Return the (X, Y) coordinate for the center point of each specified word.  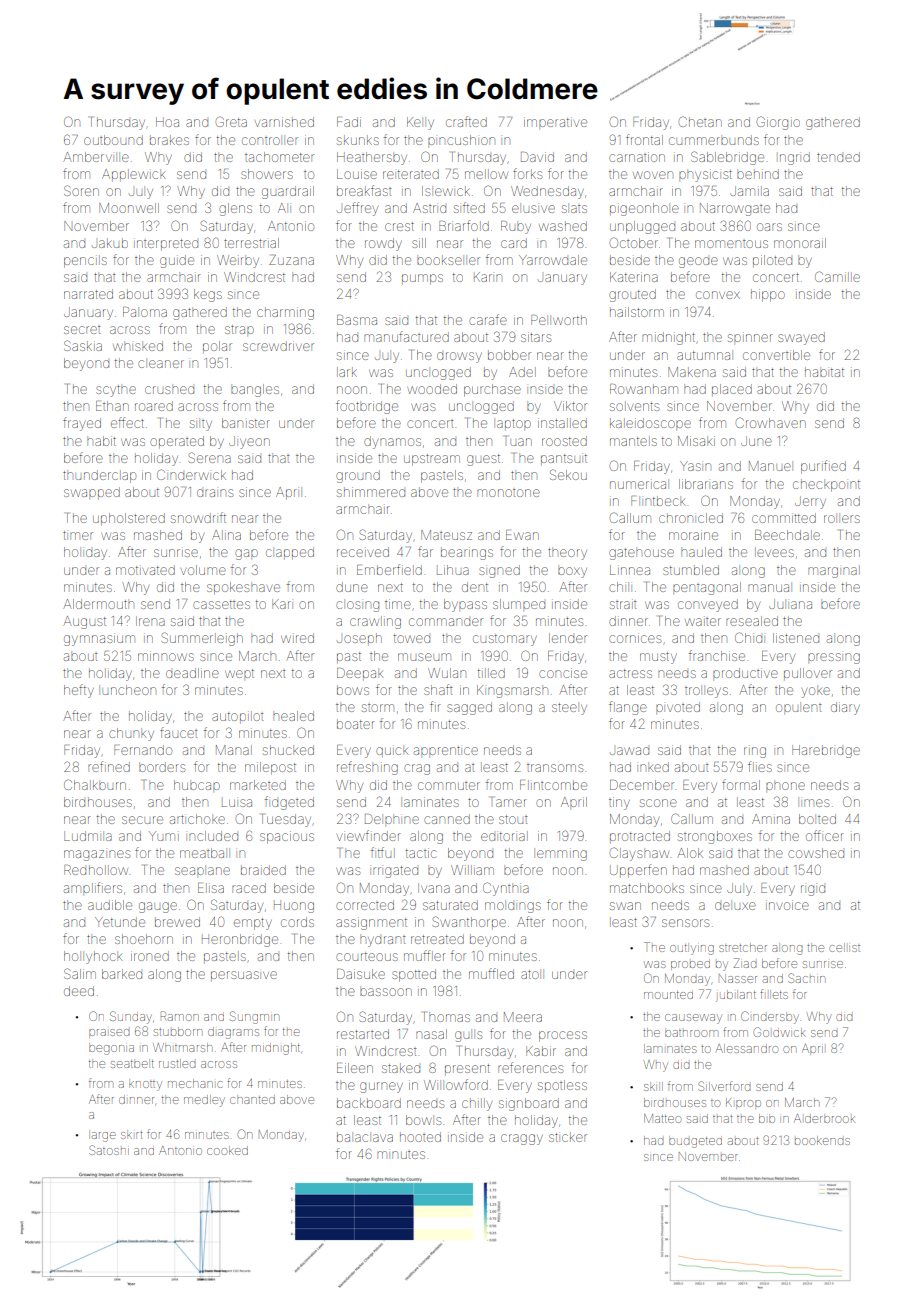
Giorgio (778, 123)
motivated (145, 570)
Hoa (167, 122)
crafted (466, 121)
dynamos (392, 442)
